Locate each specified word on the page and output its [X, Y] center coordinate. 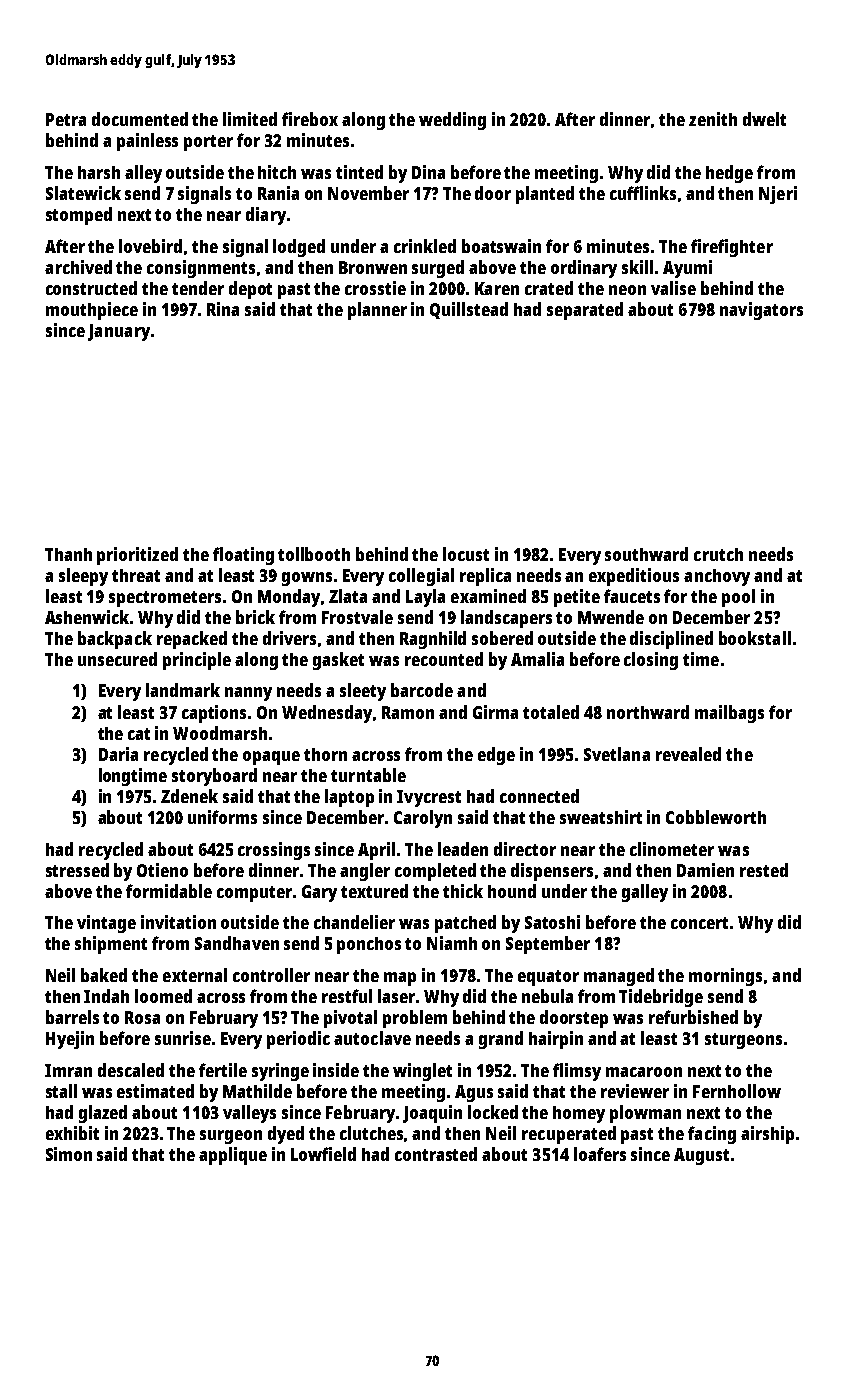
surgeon [231, 1137]
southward [646, 554]
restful [347, 996]
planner [377, 311]
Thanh [68, 554]
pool [738, 598]
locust [466, 554]
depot [250, 290]
